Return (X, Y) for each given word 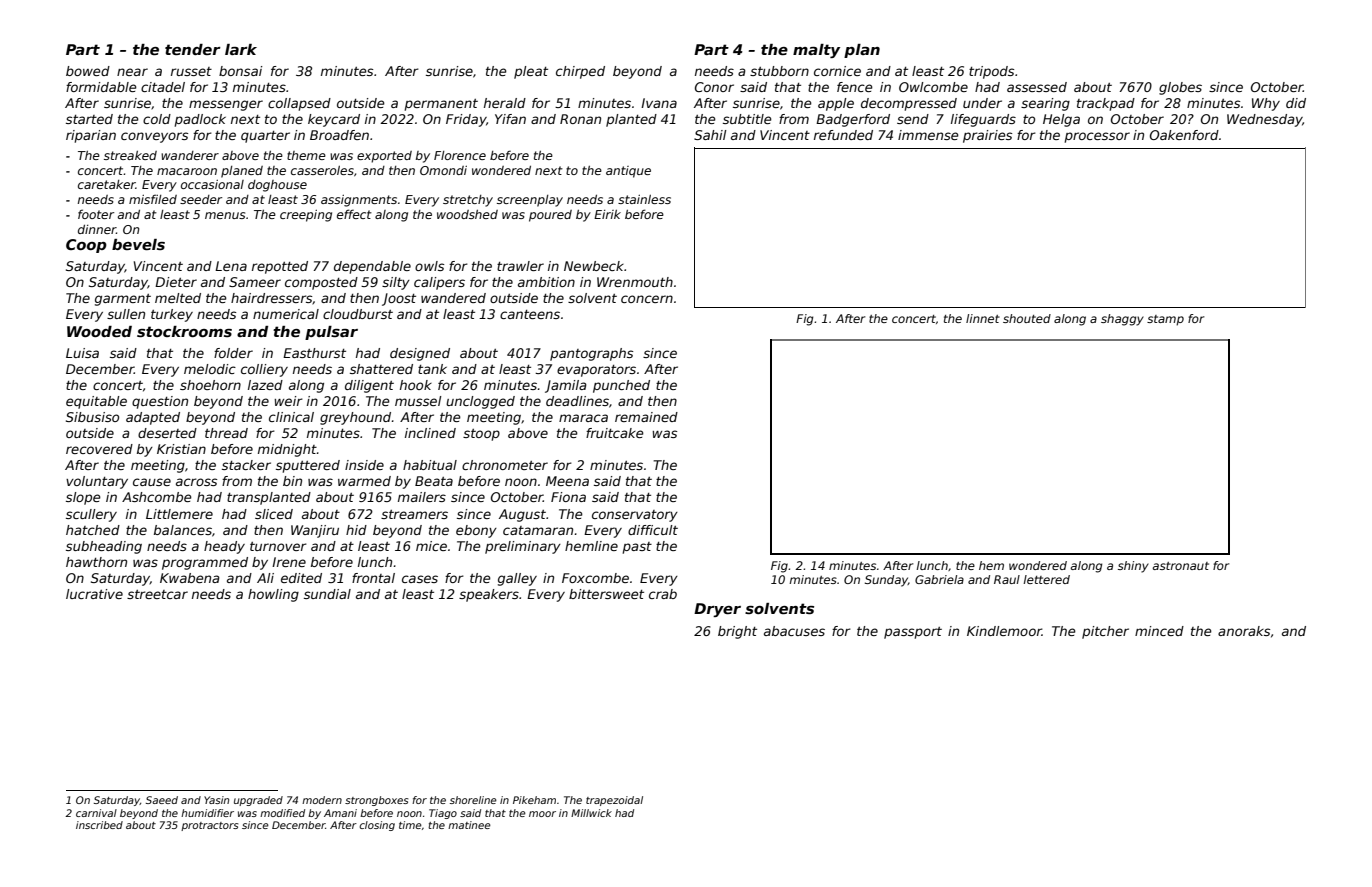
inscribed (99, 825)
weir (288, 401)
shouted (1027, 318)
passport (913, 633)
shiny (1133, 567)
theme (306, 155)
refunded (843, 135)
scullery (91, 515)
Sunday (886, 581)
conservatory (635, 516)
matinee (469, 825)
